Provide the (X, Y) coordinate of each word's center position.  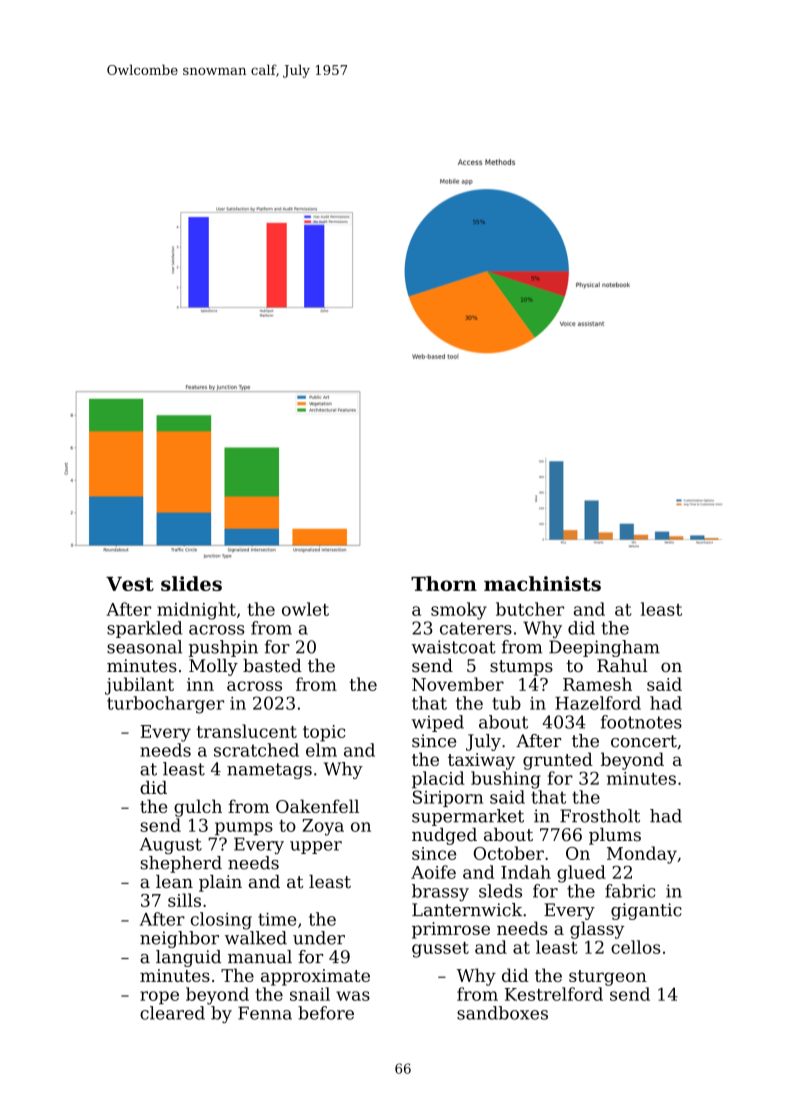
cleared (172, 1013)
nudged (444, 836)
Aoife (433, 872)
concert (644, 741)
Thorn (444, 583)
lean (174, 881)
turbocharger (165, 705)
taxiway (481, 761)
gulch (198, 808)
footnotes (641, 722)
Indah (526, 872)
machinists (542, 583)
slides (191, 583)
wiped (438, 723)
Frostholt (600, 816)
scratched (256, 750)
